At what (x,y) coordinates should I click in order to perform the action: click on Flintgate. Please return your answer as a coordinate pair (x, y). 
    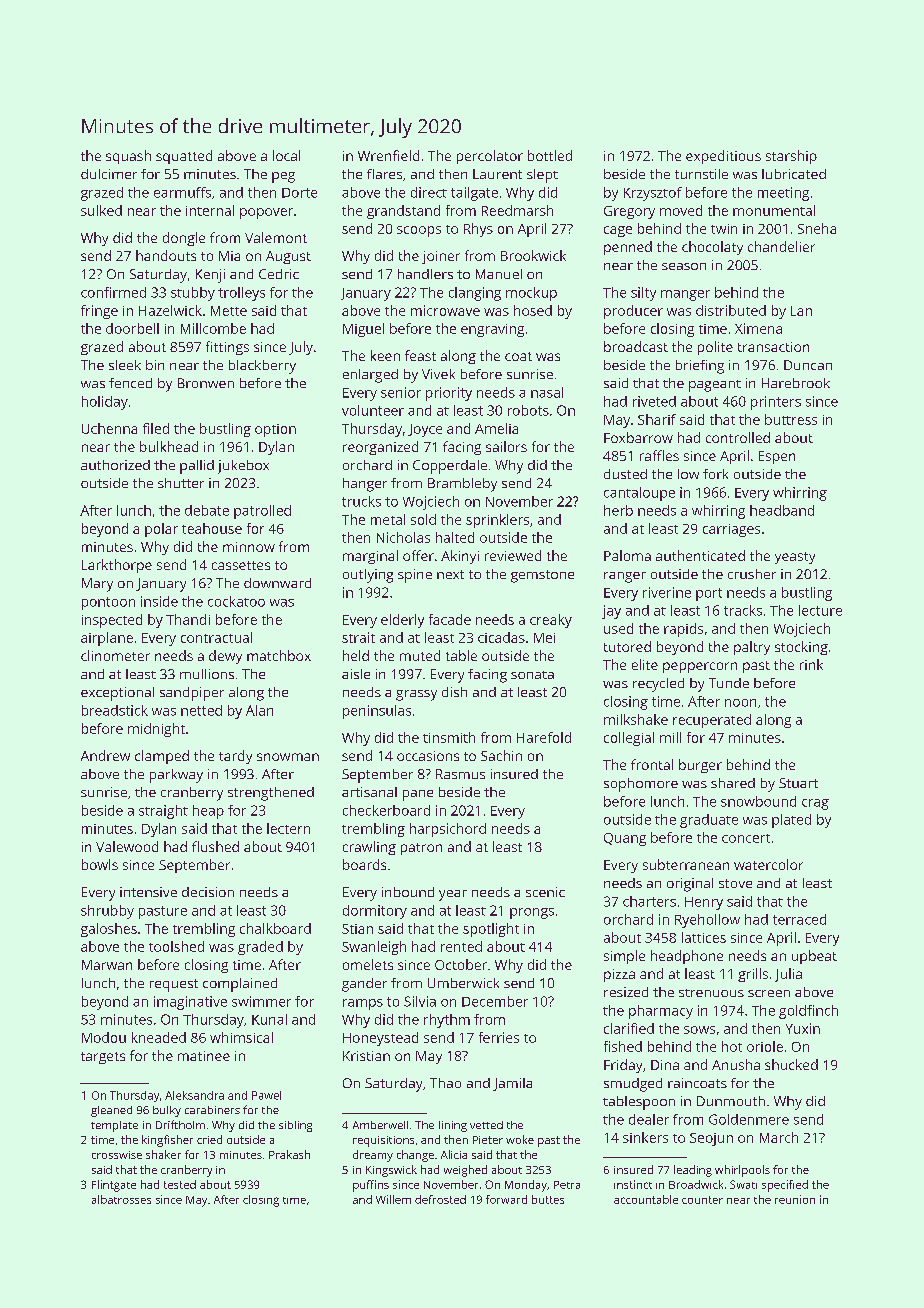
    Looking at the image, I should click on (114, 1186).
